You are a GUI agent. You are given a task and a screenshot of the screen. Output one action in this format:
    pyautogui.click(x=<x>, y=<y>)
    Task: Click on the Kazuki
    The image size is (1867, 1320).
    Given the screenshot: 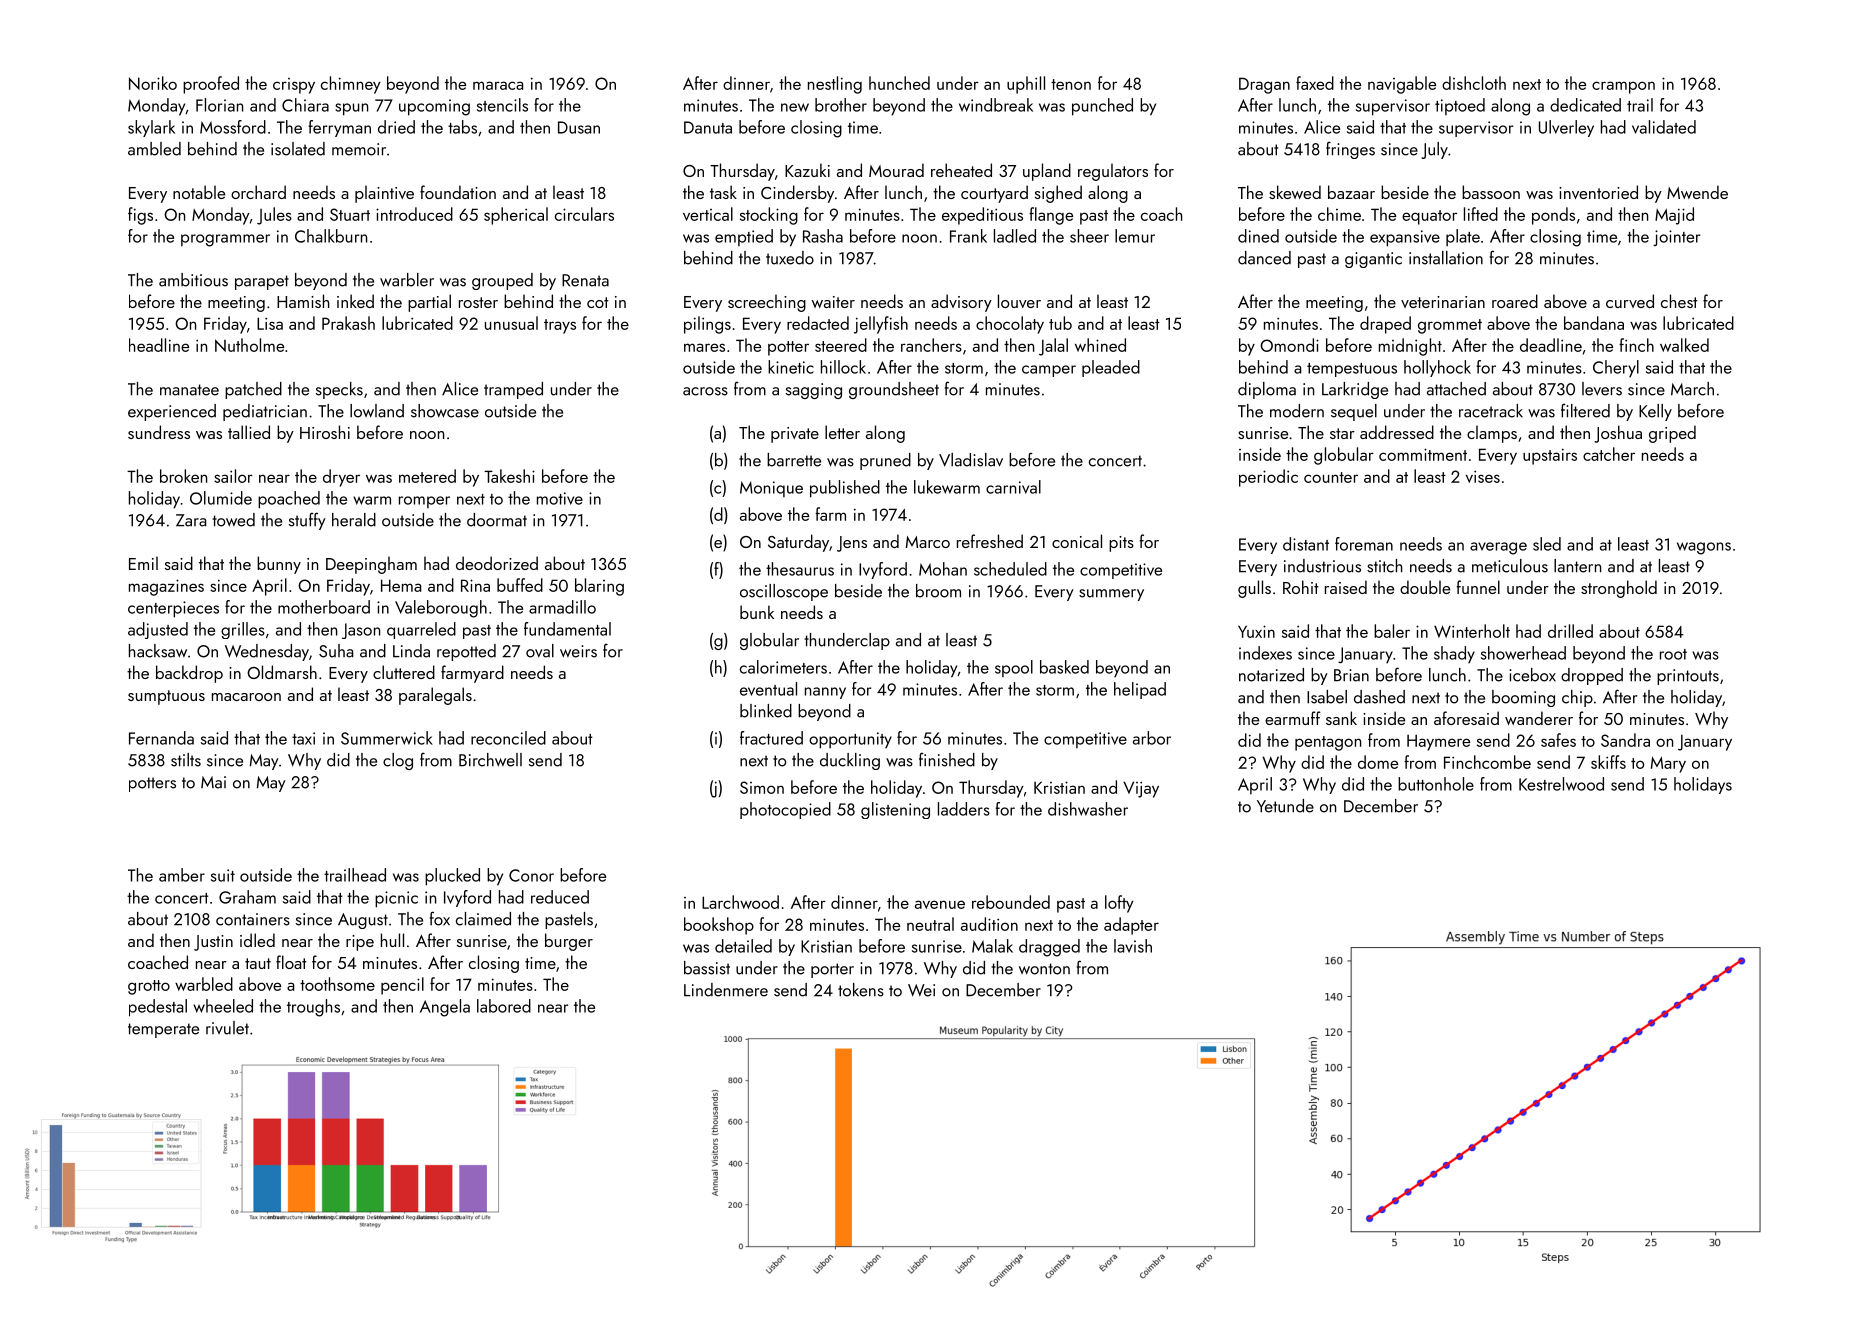 What is the action you would take?
    pyautogui.click(x=807, y=170)
